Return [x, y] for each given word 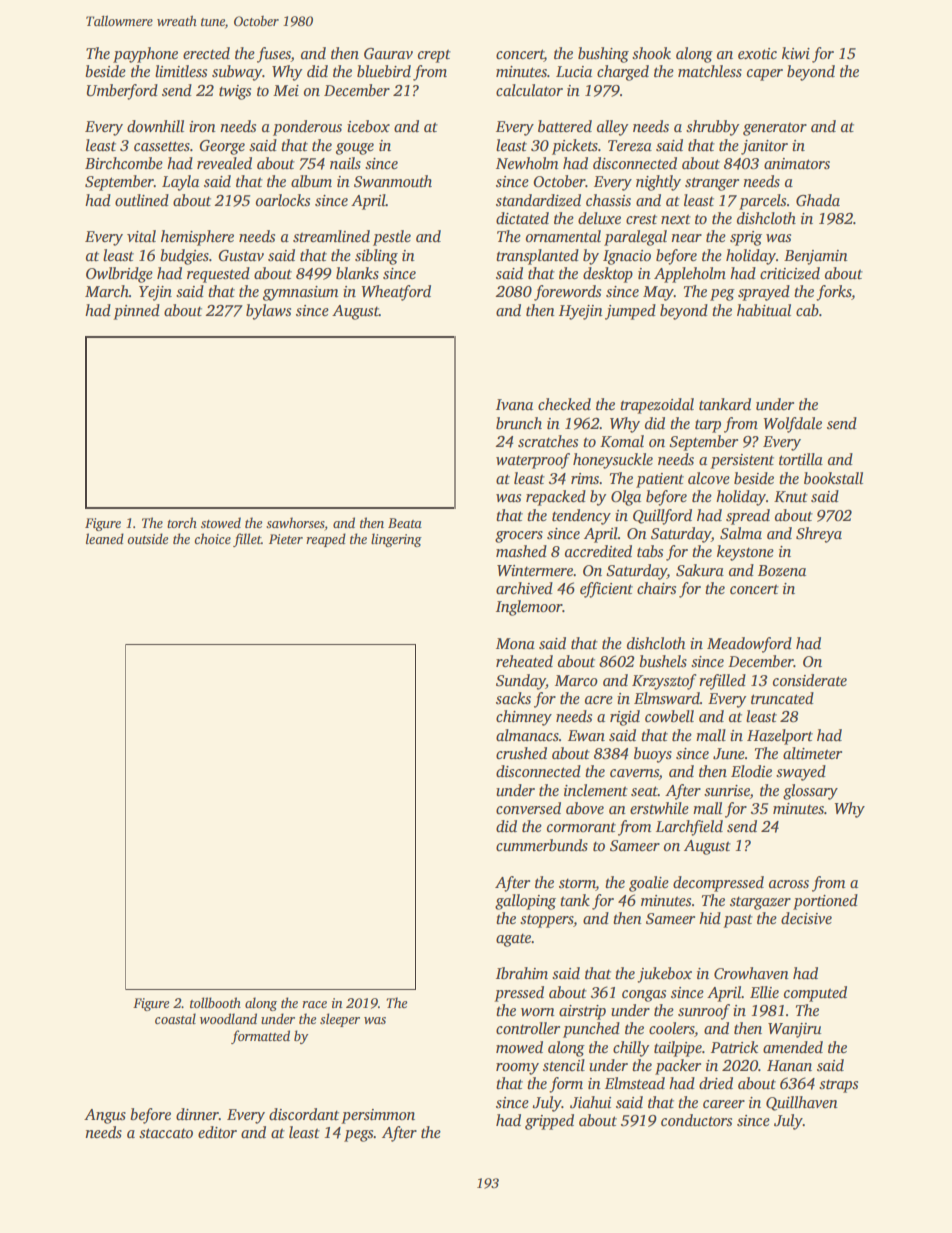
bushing [603, 55]
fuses [274, 55]
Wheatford [396, 293]
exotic [757, 53]
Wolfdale [792, 425]
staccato [166, 1133]
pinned [136, 312]
